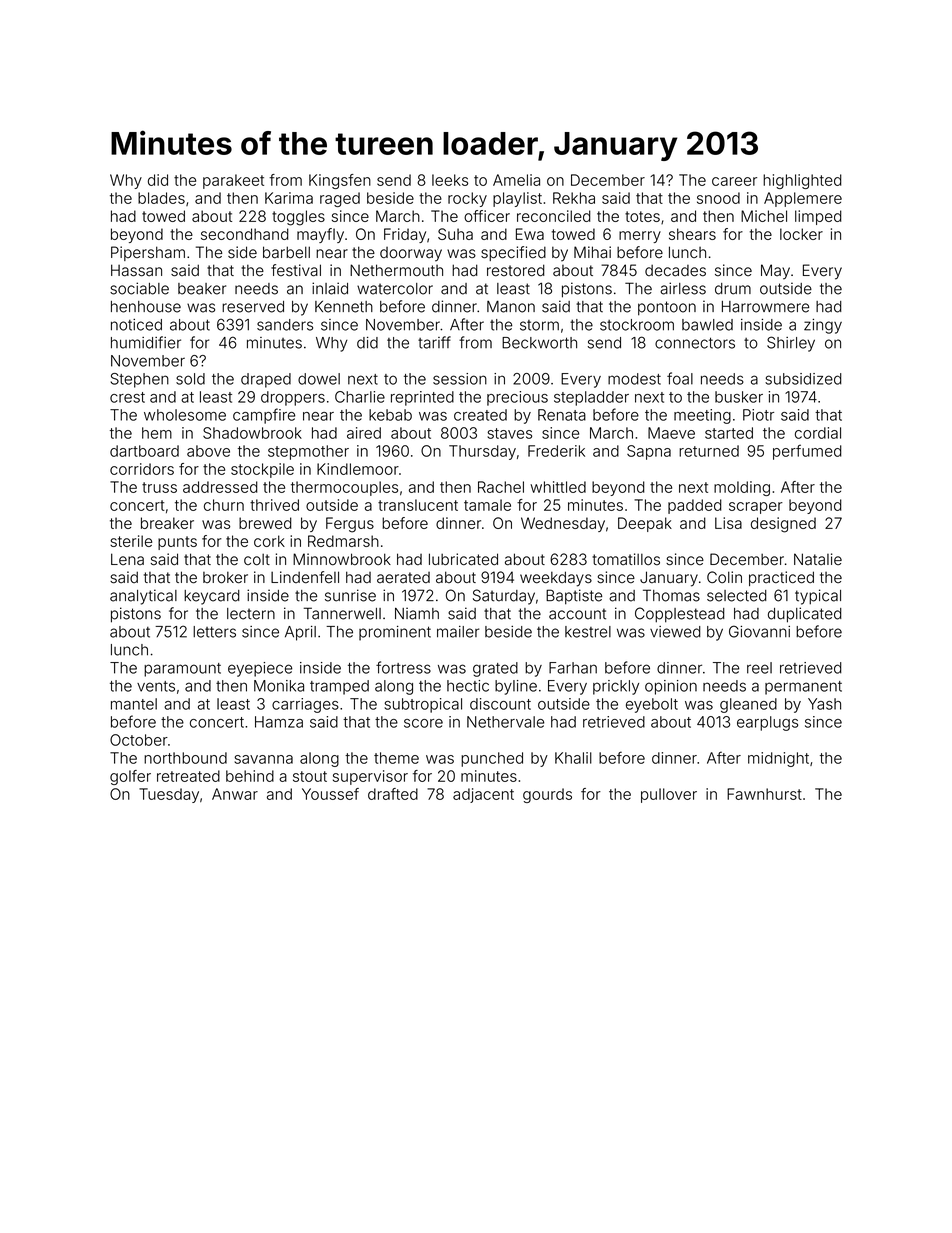 The width and height of the screenshot is (952, 1233). What do you see at coordinates (358, 469) in the screenshot?
I see `Kindlemoor` at bounding box center [358, 469].
